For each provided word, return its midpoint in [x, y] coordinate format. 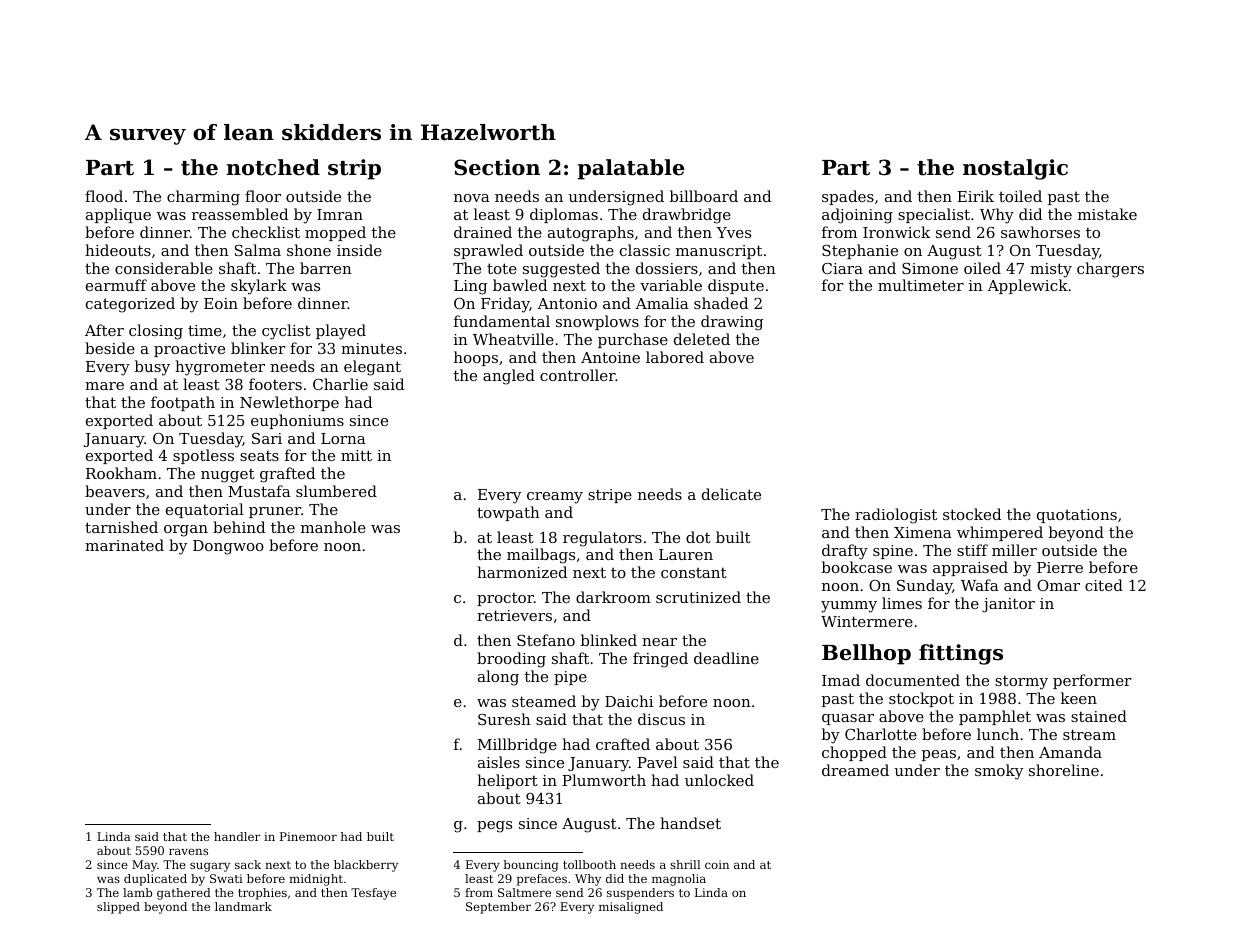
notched [273, 167]
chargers [1110, 270]
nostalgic [1015, 169]
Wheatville [513, 339]
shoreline [1064, 770]
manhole [333, 527]
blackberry [366, 866]
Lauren [686, 554]
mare [104, 386]
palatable [631, 169]
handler [237, 836]
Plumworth [604, 780]
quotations [1077, 516]
